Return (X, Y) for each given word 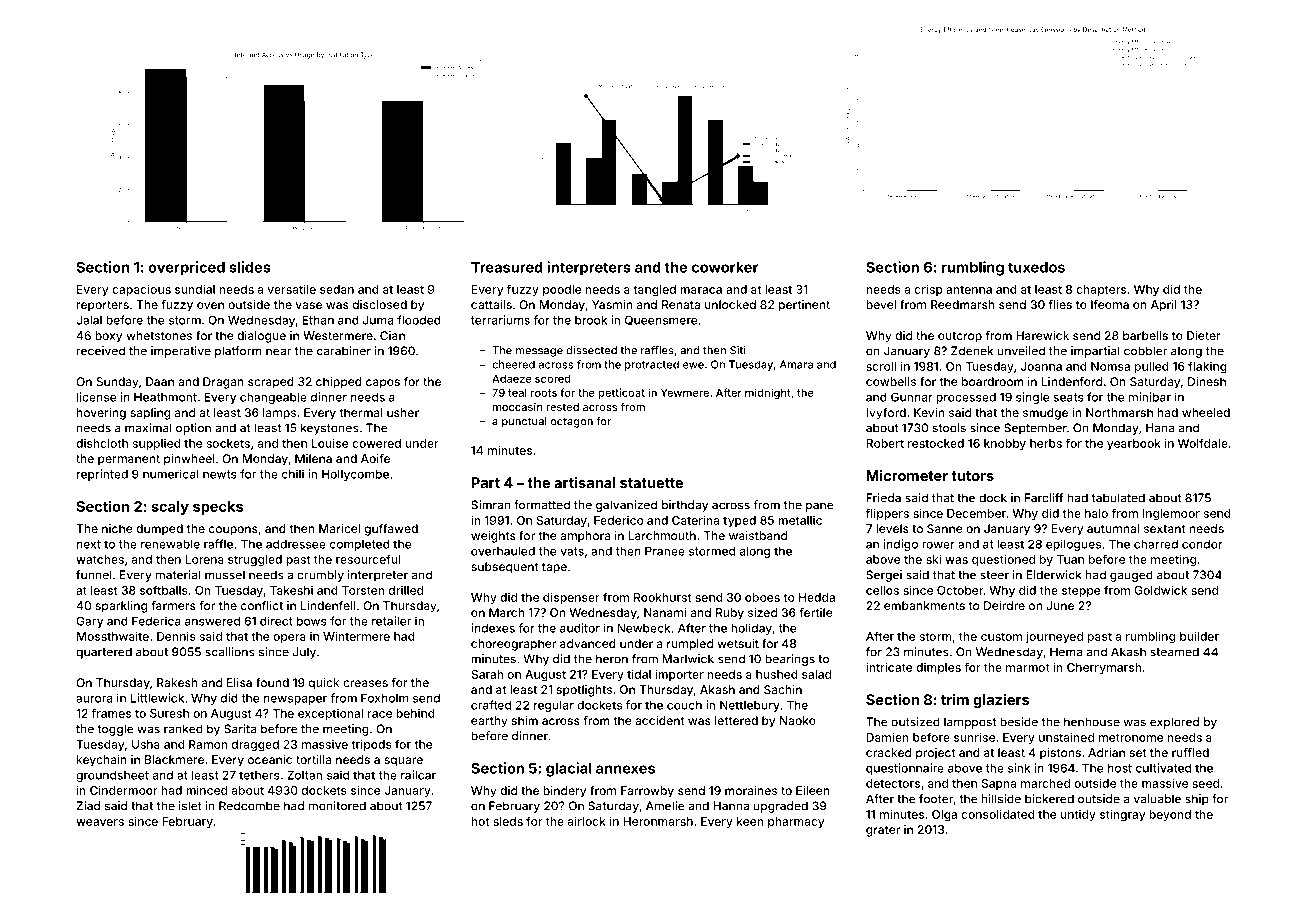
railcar (418, 775)
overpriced (186, 268)
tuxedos (1036, 267)
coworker (725, 267)
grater (883, 831)
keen (750, 821)
